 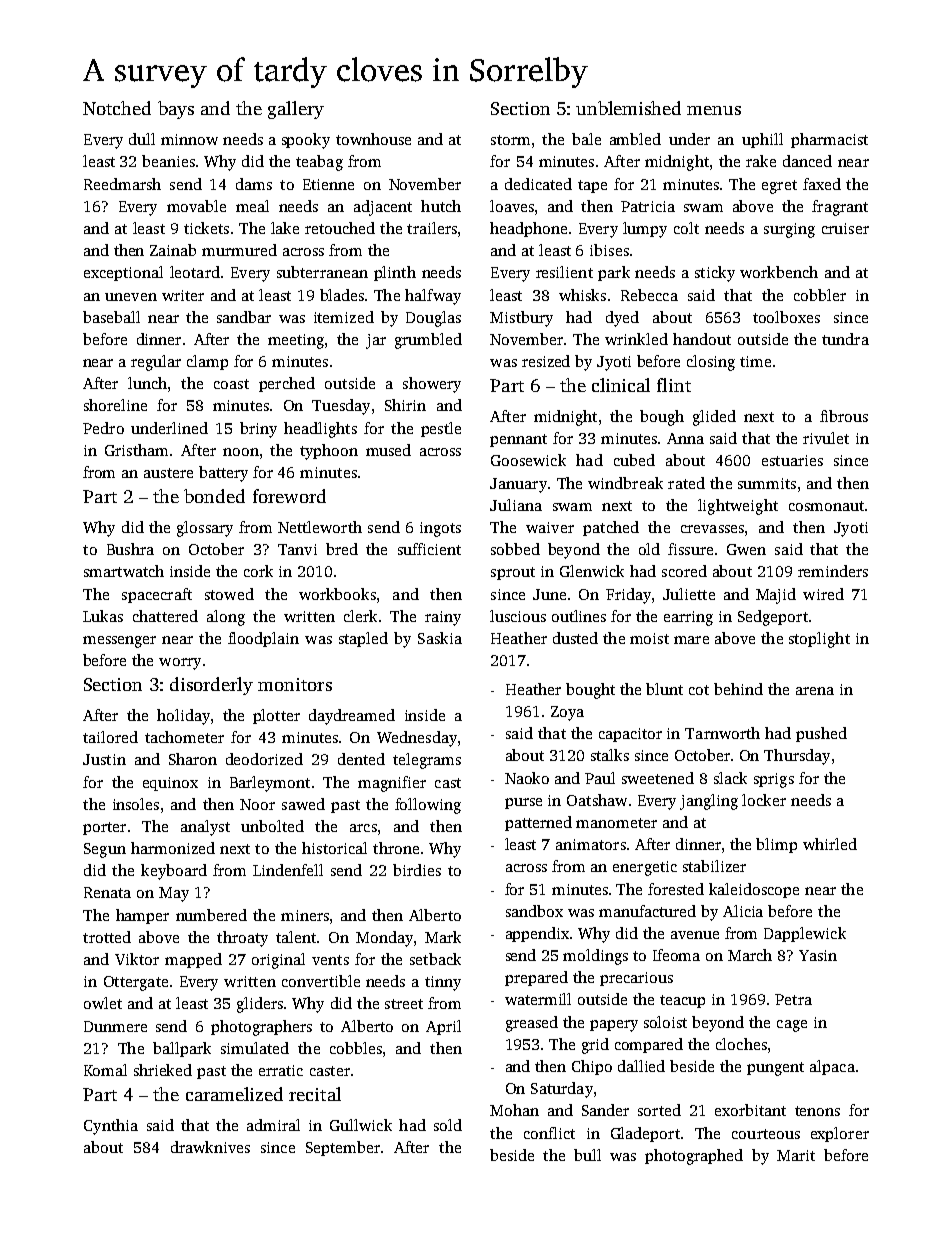 What do you see at coordinates (592, 571) in the screenshot?
I see `Glenwick` at bounding box center [592, 571].
